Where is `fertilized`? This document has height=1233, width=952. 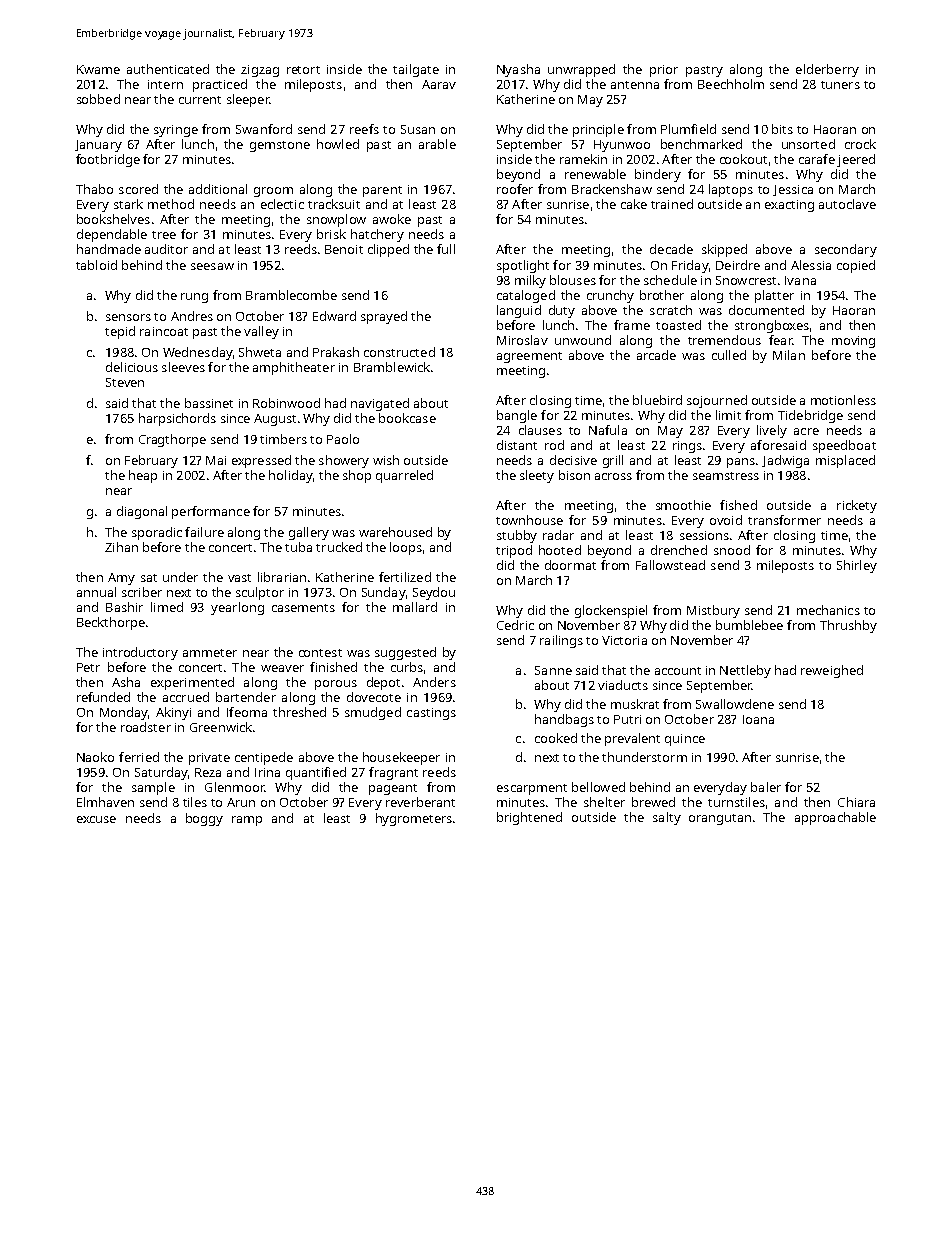 fertilized is located at coordinates (405, 577).
